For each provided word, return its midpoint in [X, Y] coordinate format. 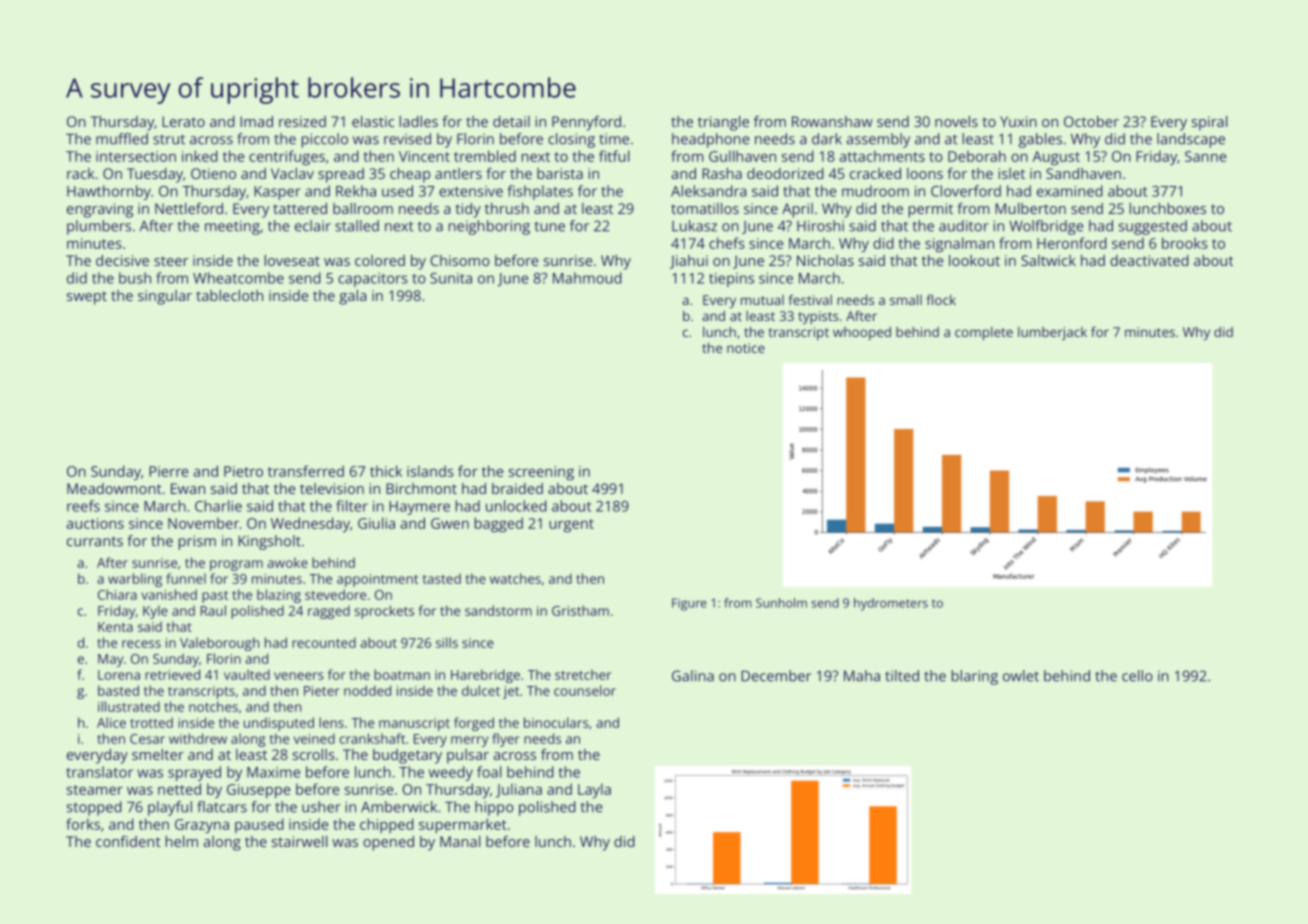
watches [515, 578]
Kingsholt [269, 542]
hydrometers [891, 604]
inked [200, 156]
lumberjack [1052, 333]
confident [128, 841]
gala [353, 297]
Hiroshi [820, 226]
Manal [460, 841]
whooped [862, 333]
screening [541, 473]
